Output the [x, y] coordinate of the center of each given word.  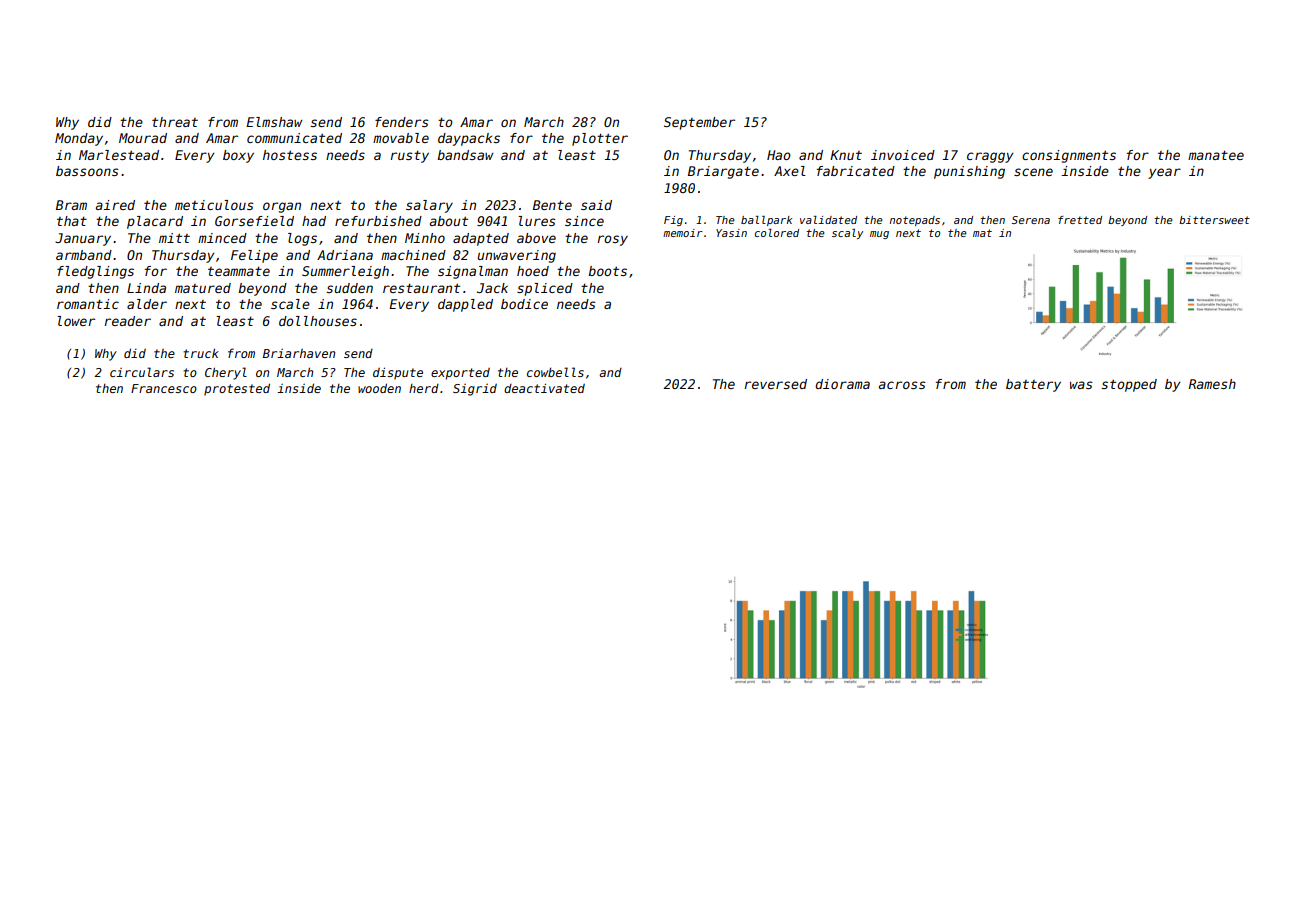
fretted [1080, 220]
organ [282, 207]
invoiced [903, 155]
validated [828, 220]
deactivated [544, 388]
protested [237, 389]
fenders [402, 122]
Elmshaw [274, 122]
